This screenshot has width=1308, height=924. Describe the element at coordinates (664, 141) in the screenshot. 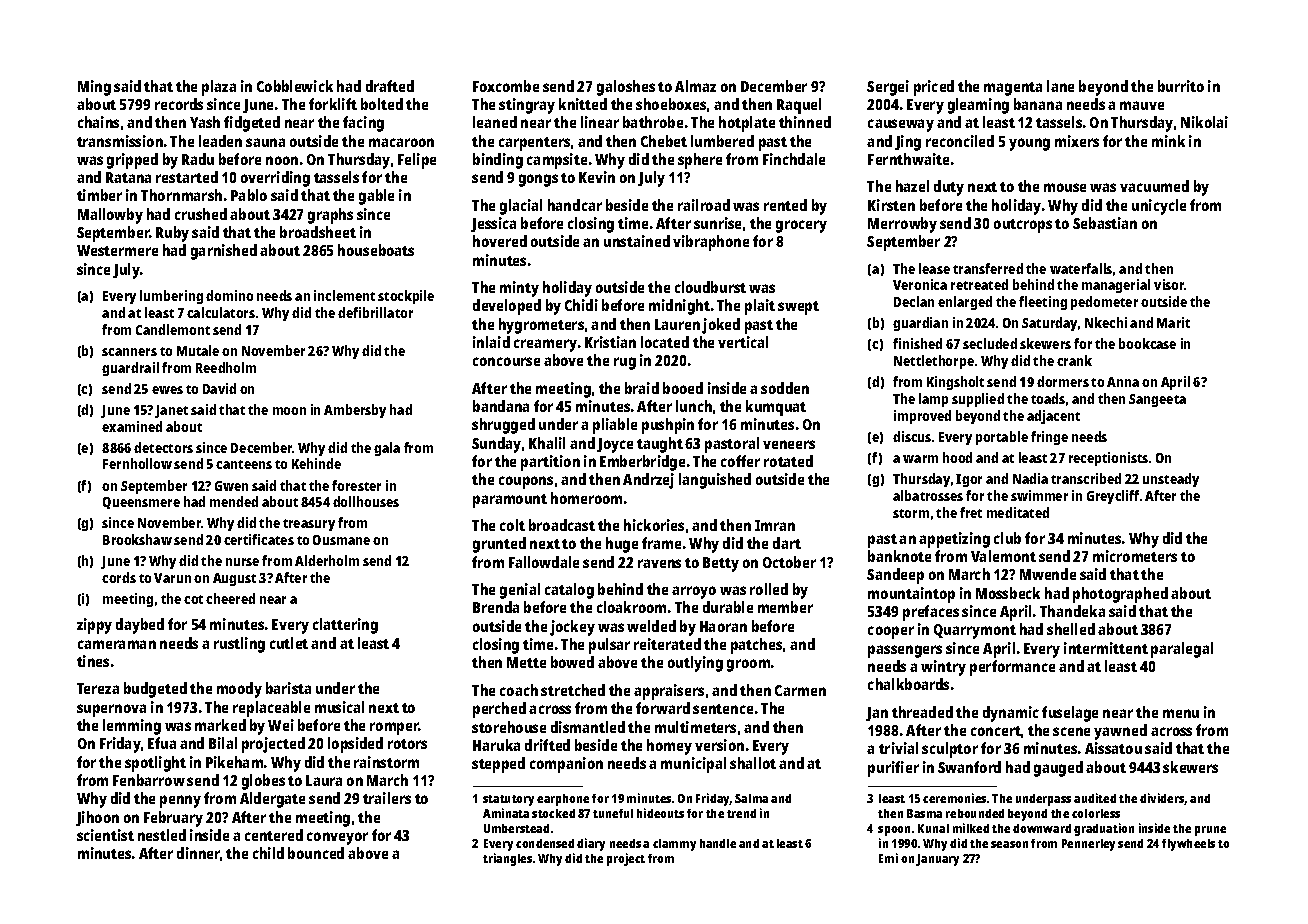

I see `Chebet` at that location.
